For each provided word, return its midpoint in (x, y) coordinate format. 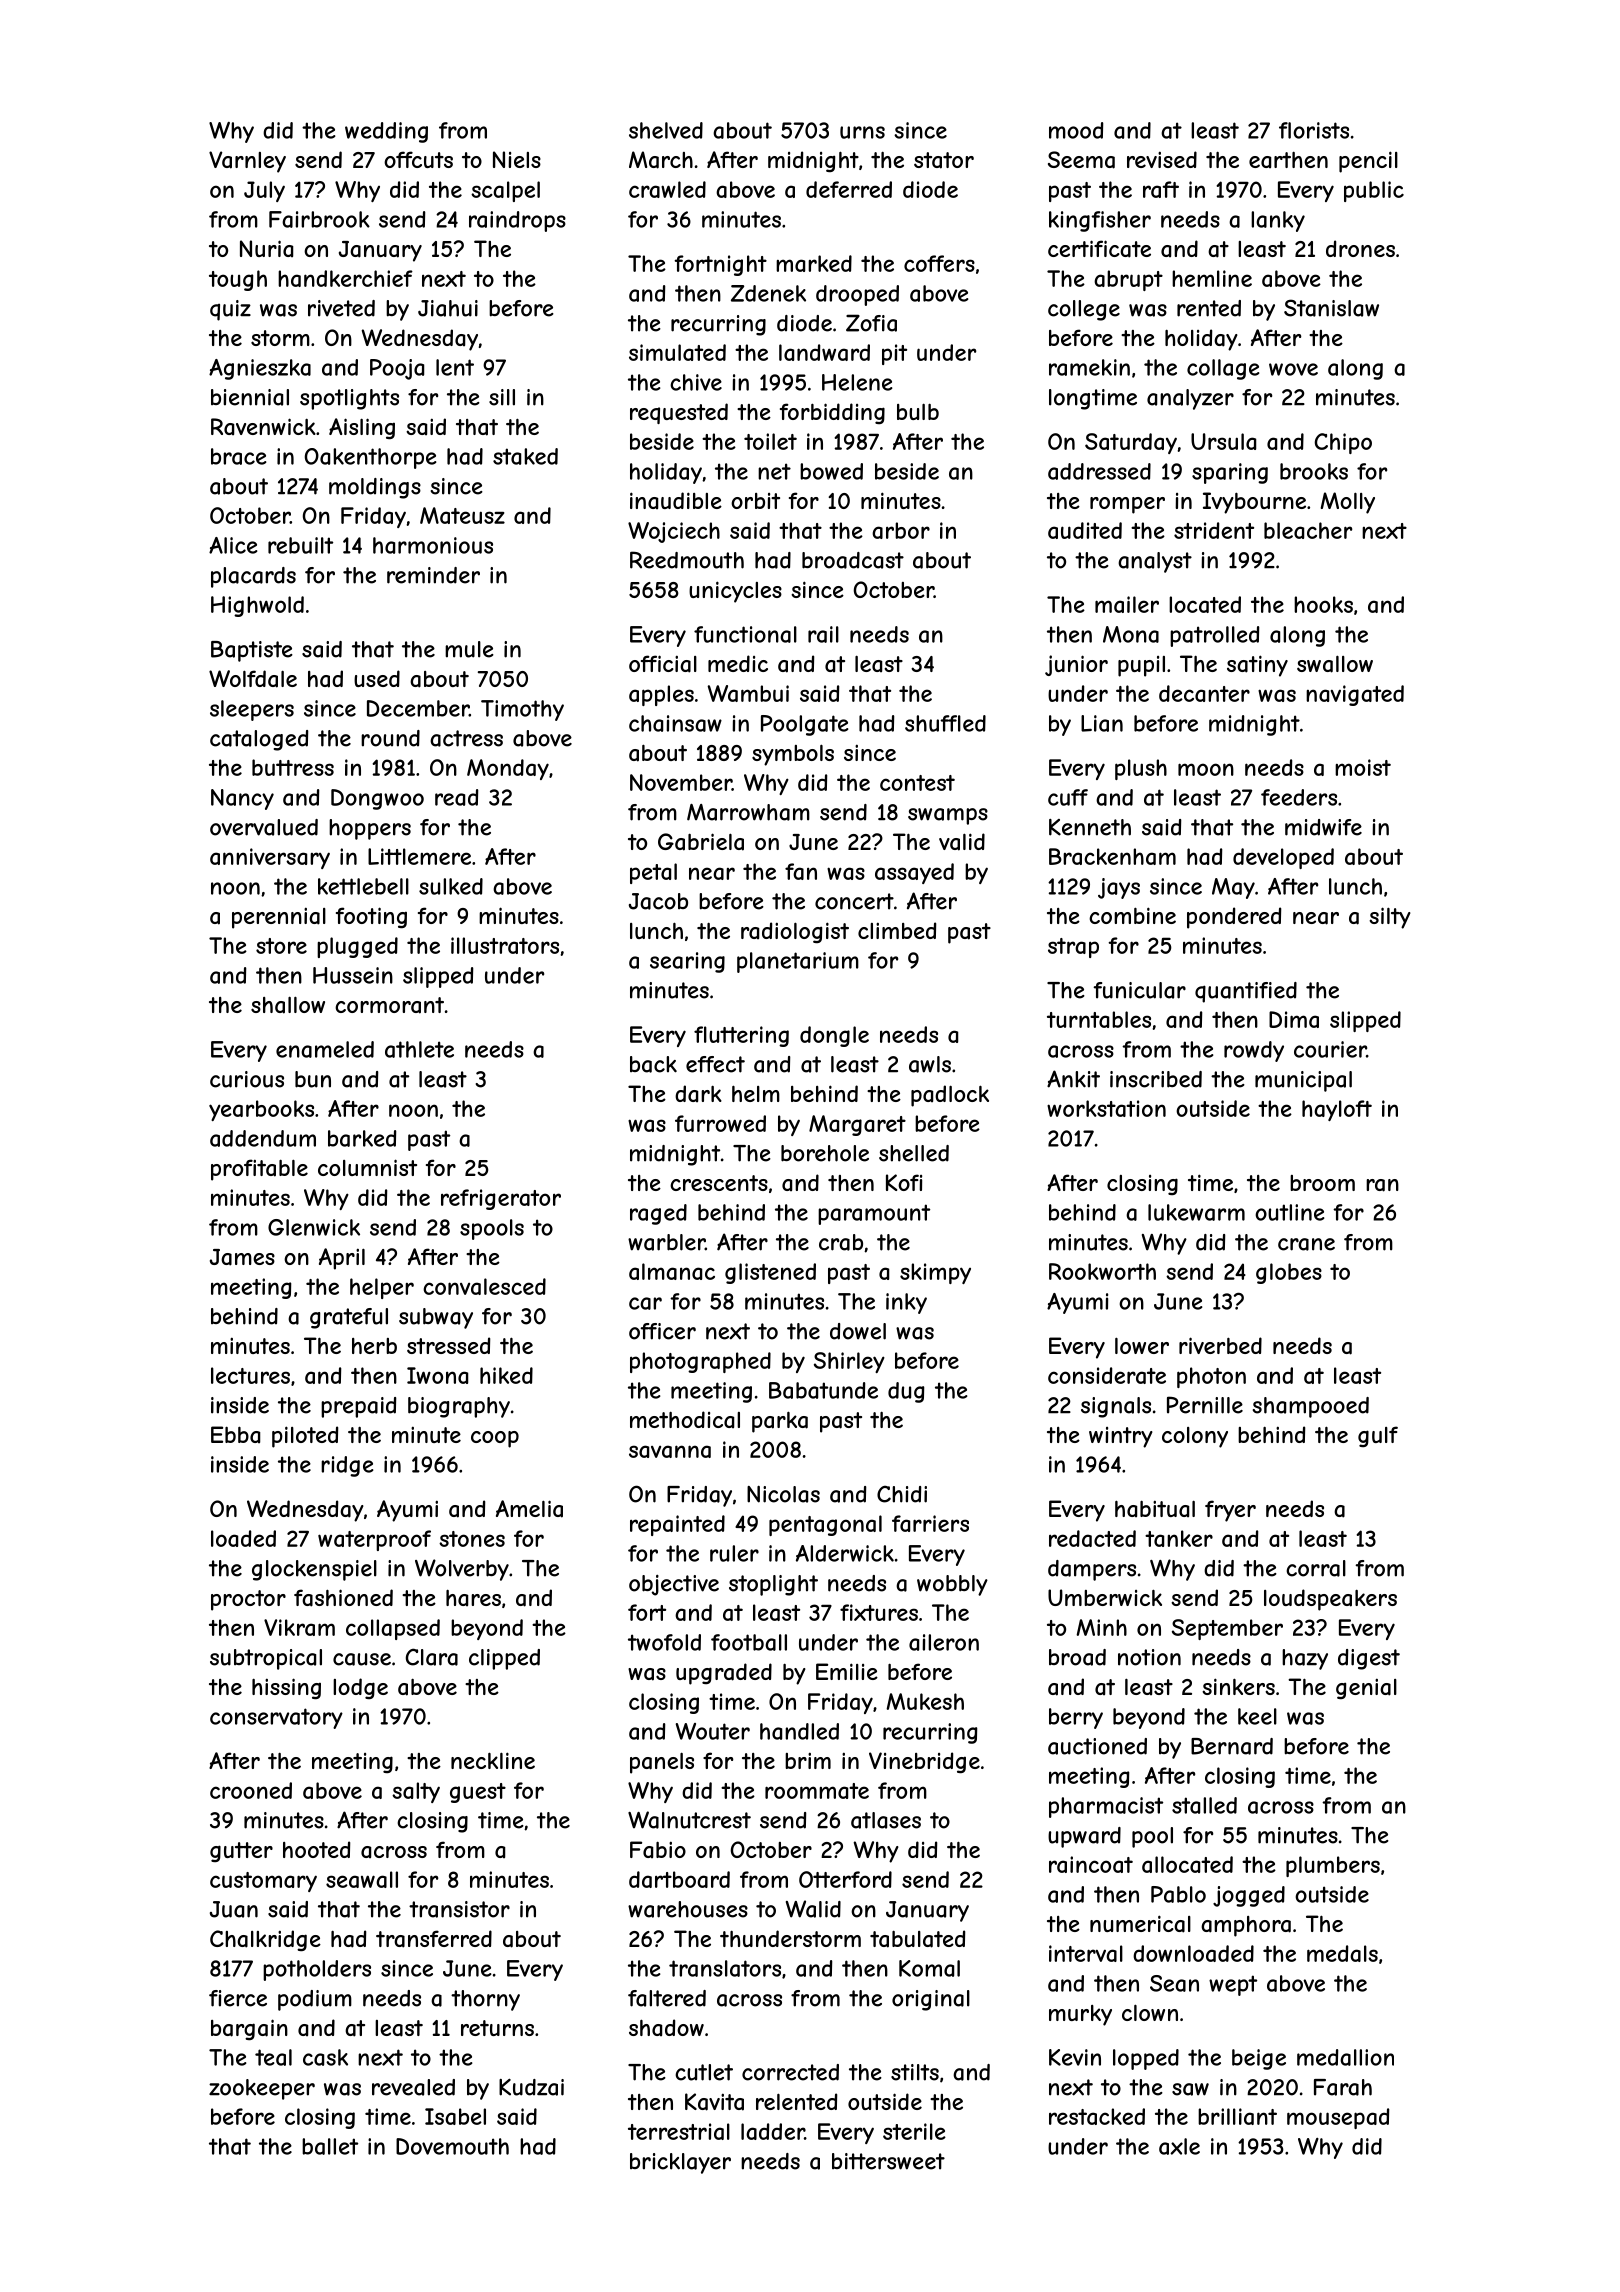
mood (1076, 130)
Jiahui (448, 308)
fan (801, 871)
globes (1289, 1273)
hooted (316, 1849)
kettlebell (363, 886)
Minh (1101, 1627)
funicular (1139, 990)
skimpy (935, 1273)
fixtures (879, 1612)
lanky (1278, 221)
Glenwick (314, 1227)
